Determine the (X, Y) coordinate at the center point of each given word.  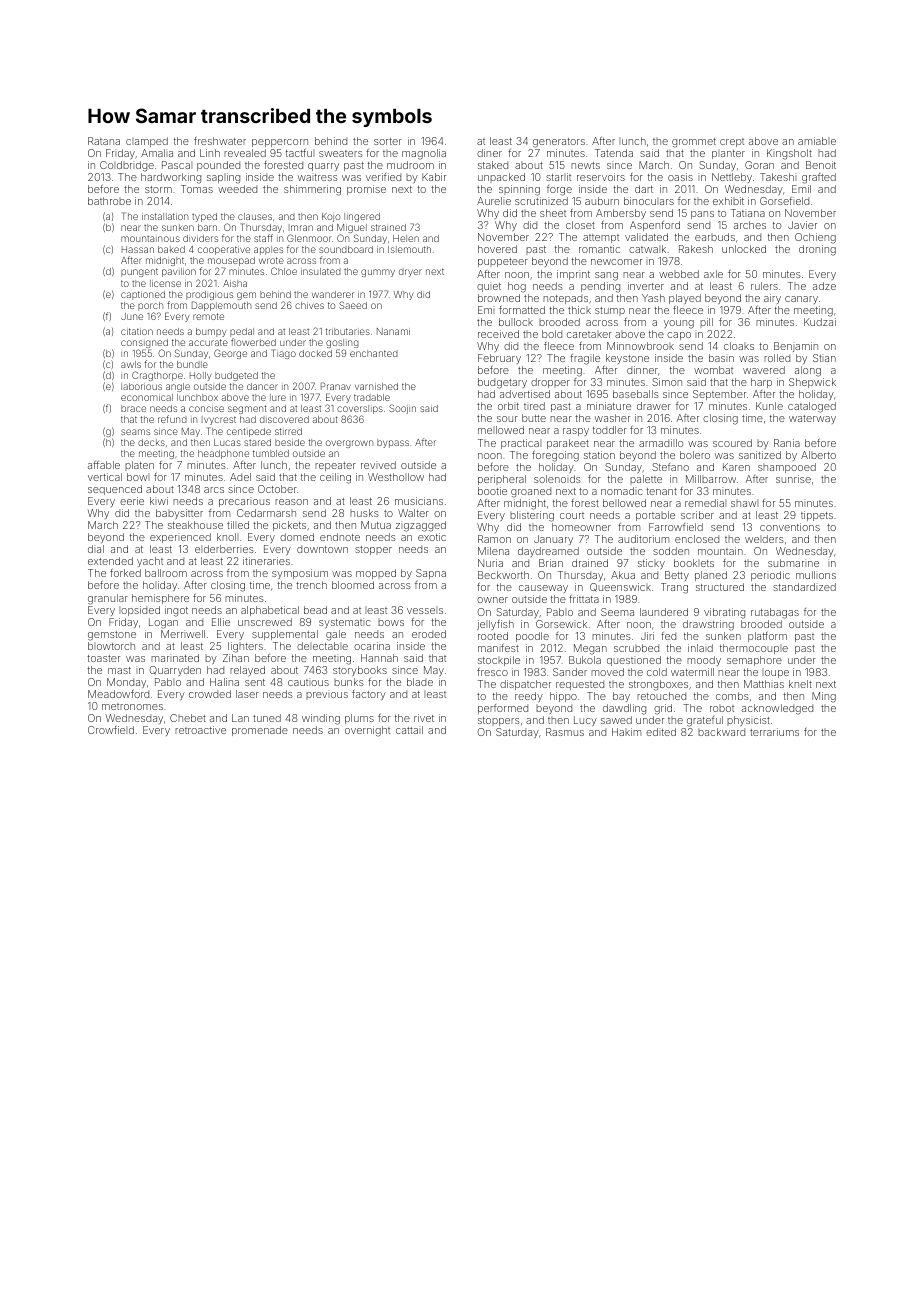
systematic (344, 623)
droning (817, 250)
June (132, 316)
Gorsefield (784, 201)
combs (732, 696)
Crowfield (111, 730)
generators (559, 143)
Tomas (197, 189)
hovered (497, 249)
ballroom (166, 573)
